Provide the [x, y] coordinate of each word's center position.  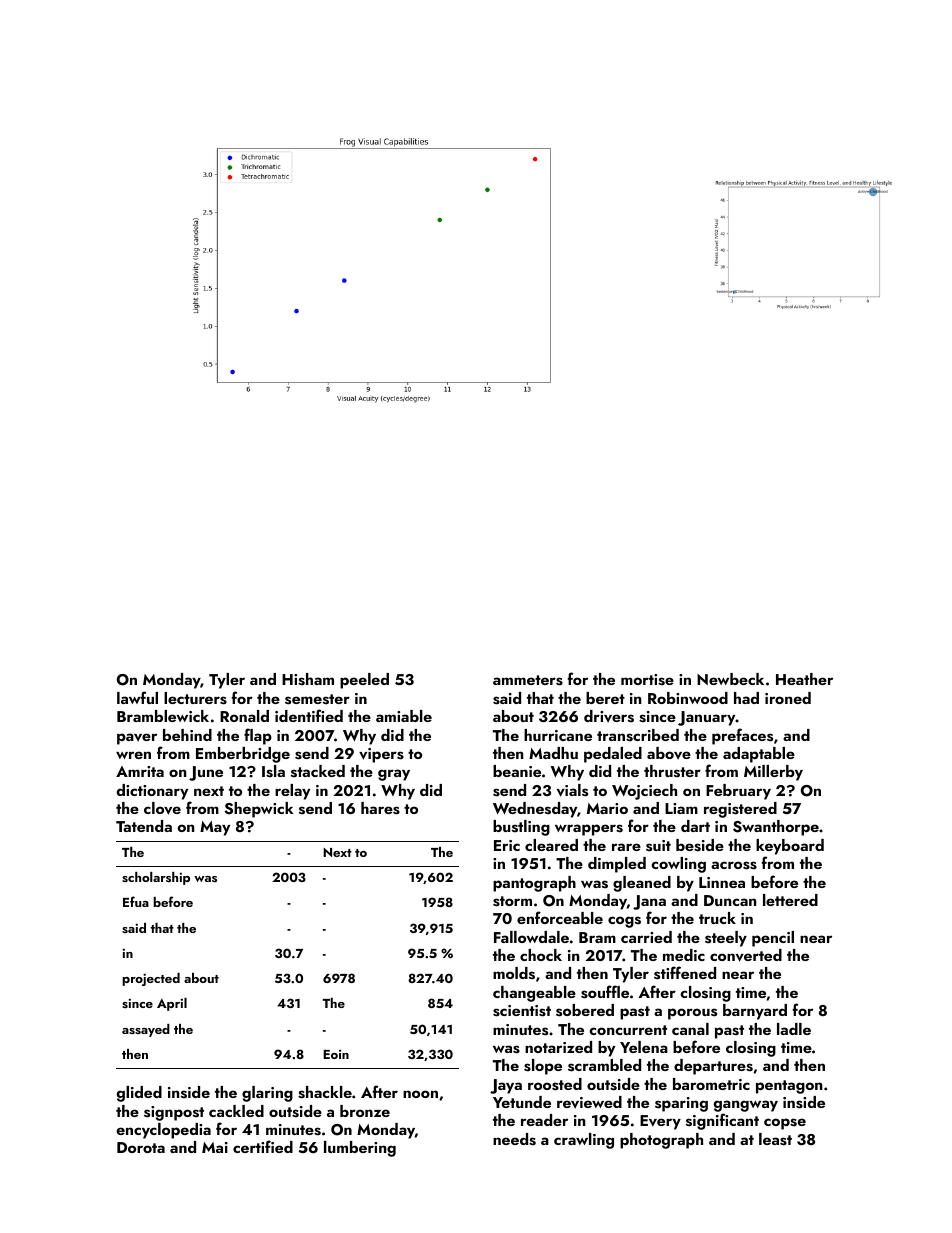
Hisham [308, 679]
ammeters [528, 680]
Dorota [141, 1147]
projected [151, 979]
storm [512, 901]
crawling [584, 1141]
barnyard [755, 1012]
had [746, 698]
